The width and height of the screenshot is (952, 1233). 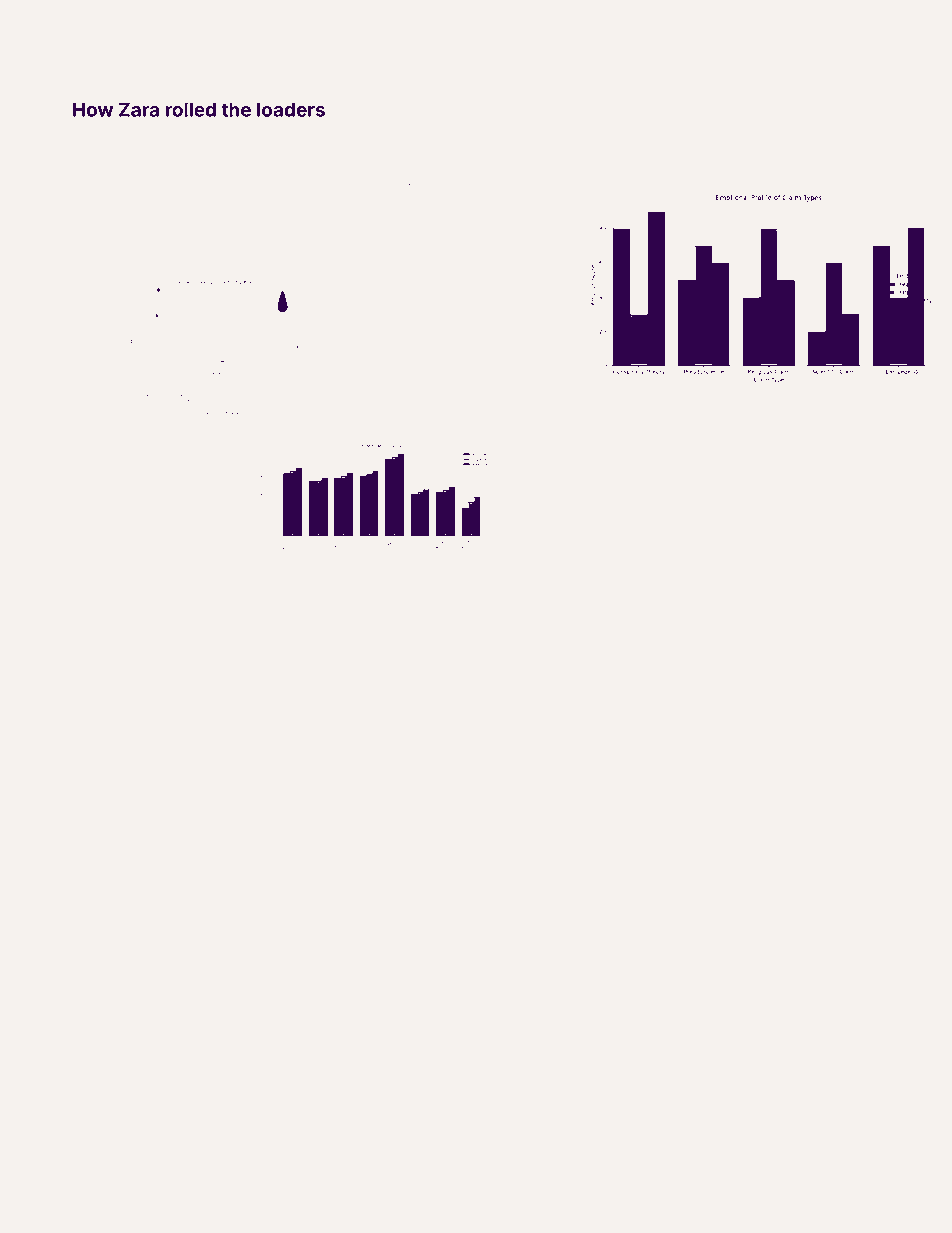 I want to click on Frostmere, so click(x=745, y=508).
